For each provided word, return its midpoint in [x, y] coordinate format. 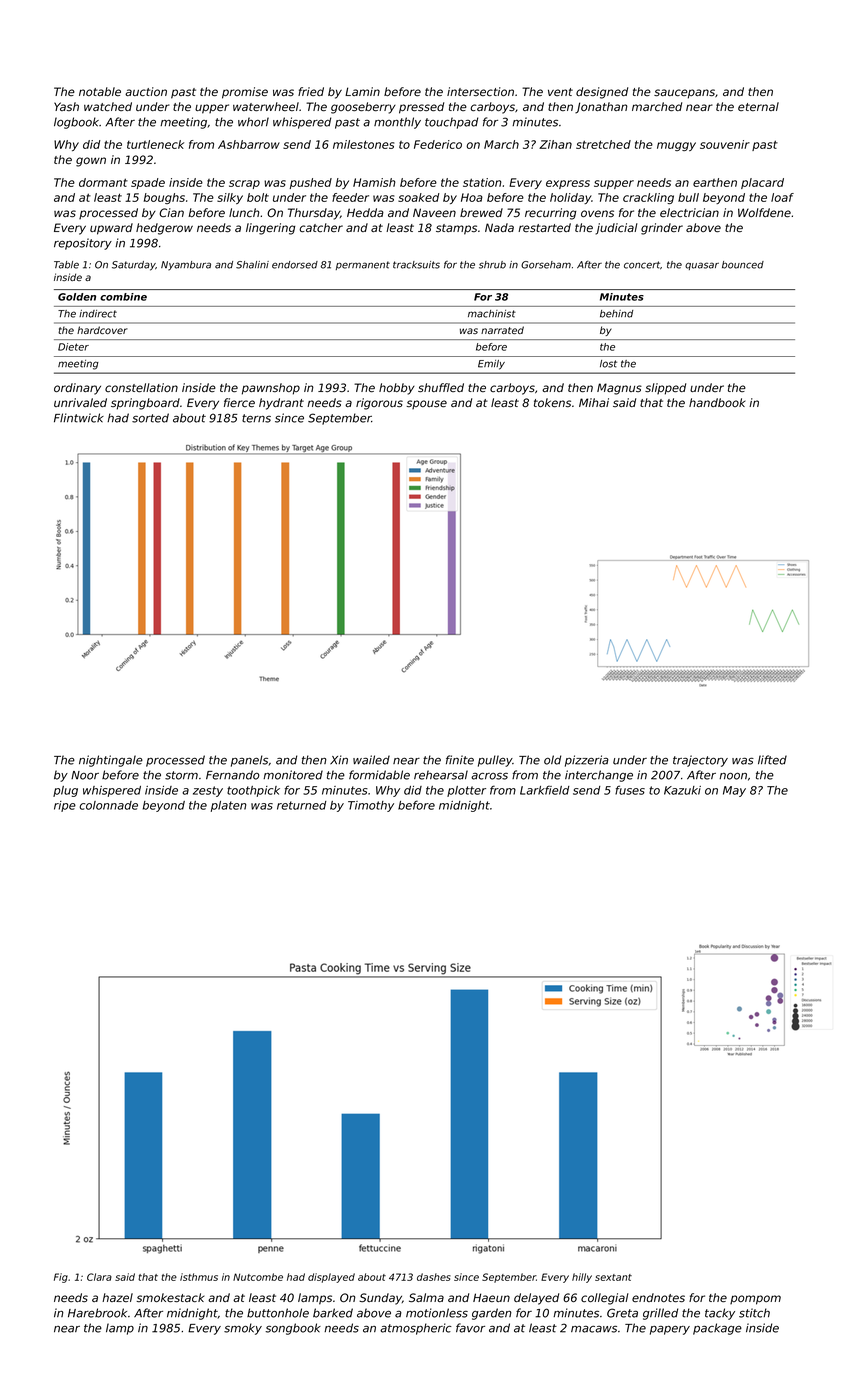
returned [302, 805]
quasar [702, 266]
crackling [648, 198]
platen [228, 806]
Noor [85, 775]
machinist [492, 314]
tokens [552, 402]
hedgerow [164, 229]
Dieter [73, 347]
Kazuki [682, 790]
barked [333, 1313]
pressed [421, 108]
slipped [665, 389]
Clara [99, 1277]
